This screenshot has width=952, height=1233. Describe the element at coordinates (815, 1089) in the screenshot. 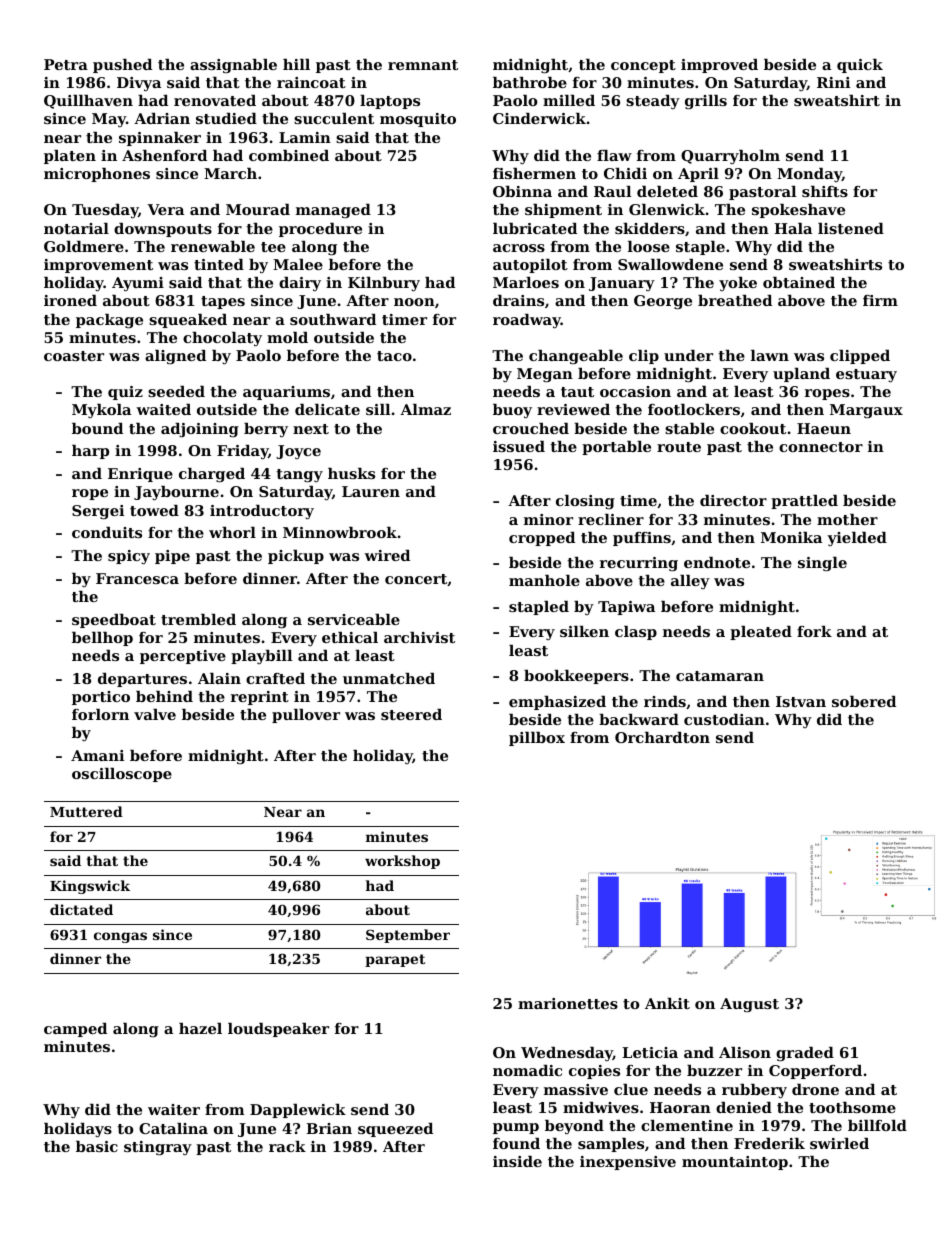

I see `drone` at that location.
